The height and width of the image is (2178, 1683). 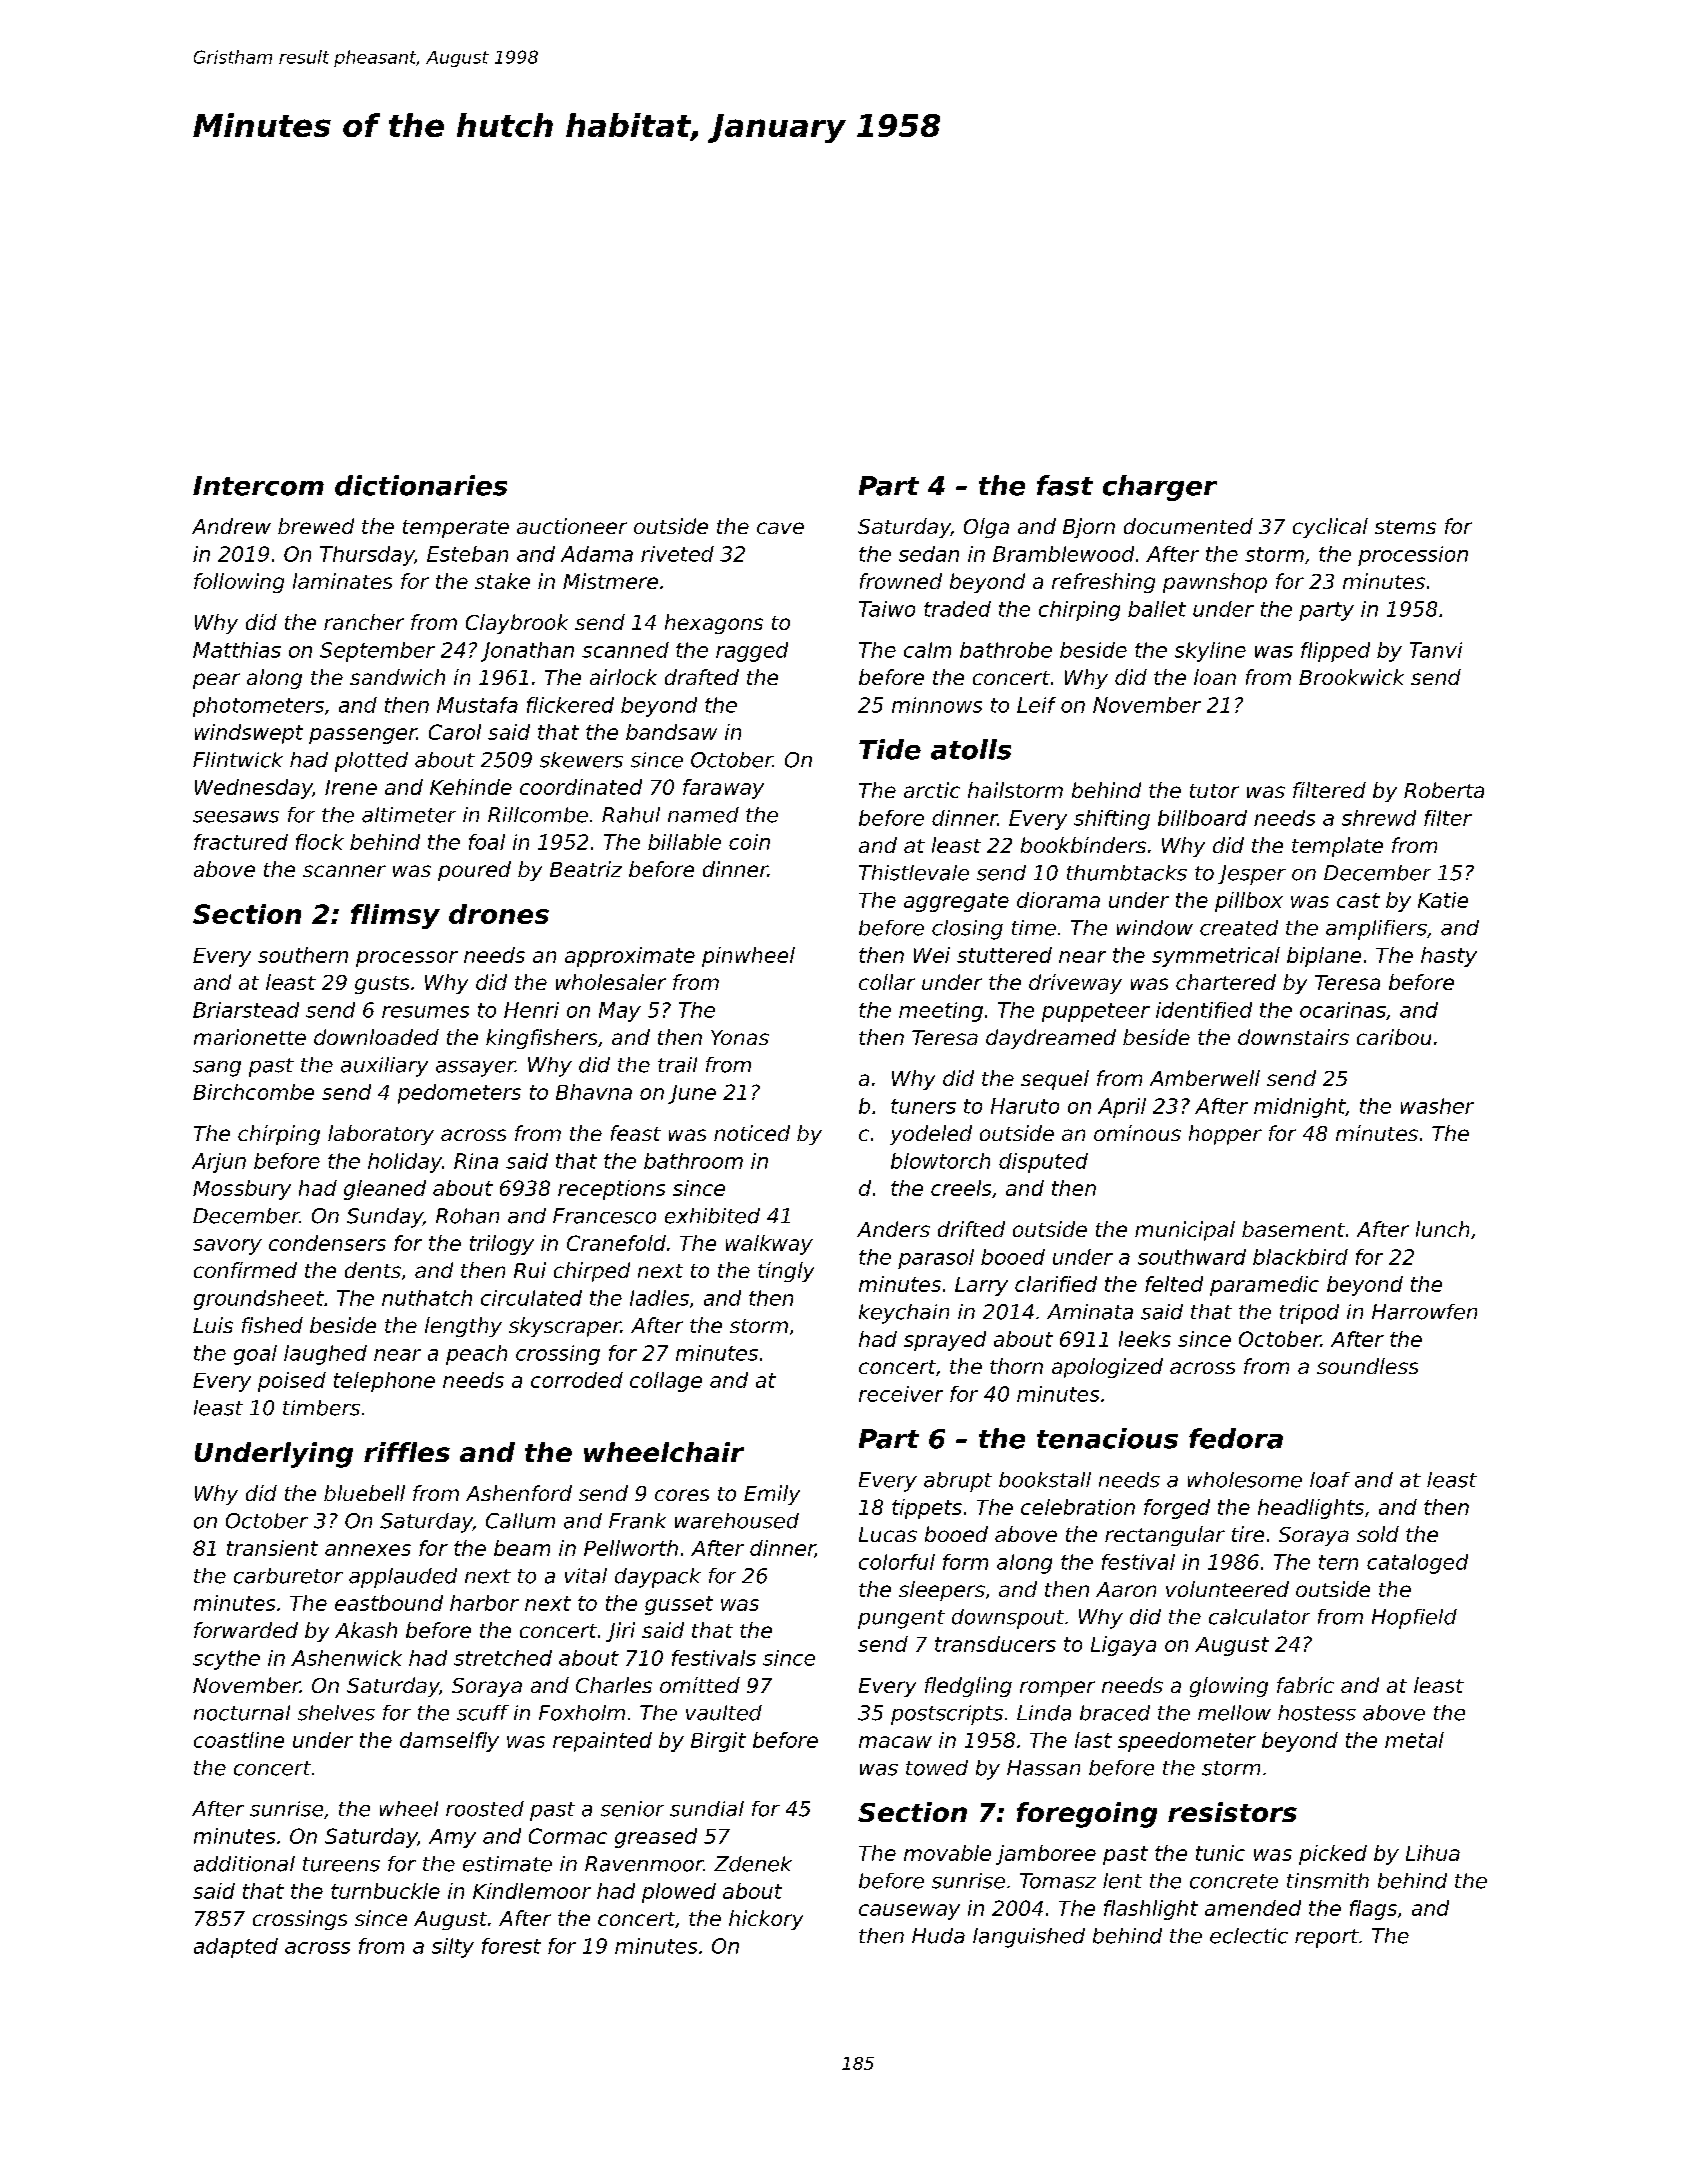 What do you see at coordinates (577, 1380) in the image?
I see `corroded` at bounding box center [577, 1380].
